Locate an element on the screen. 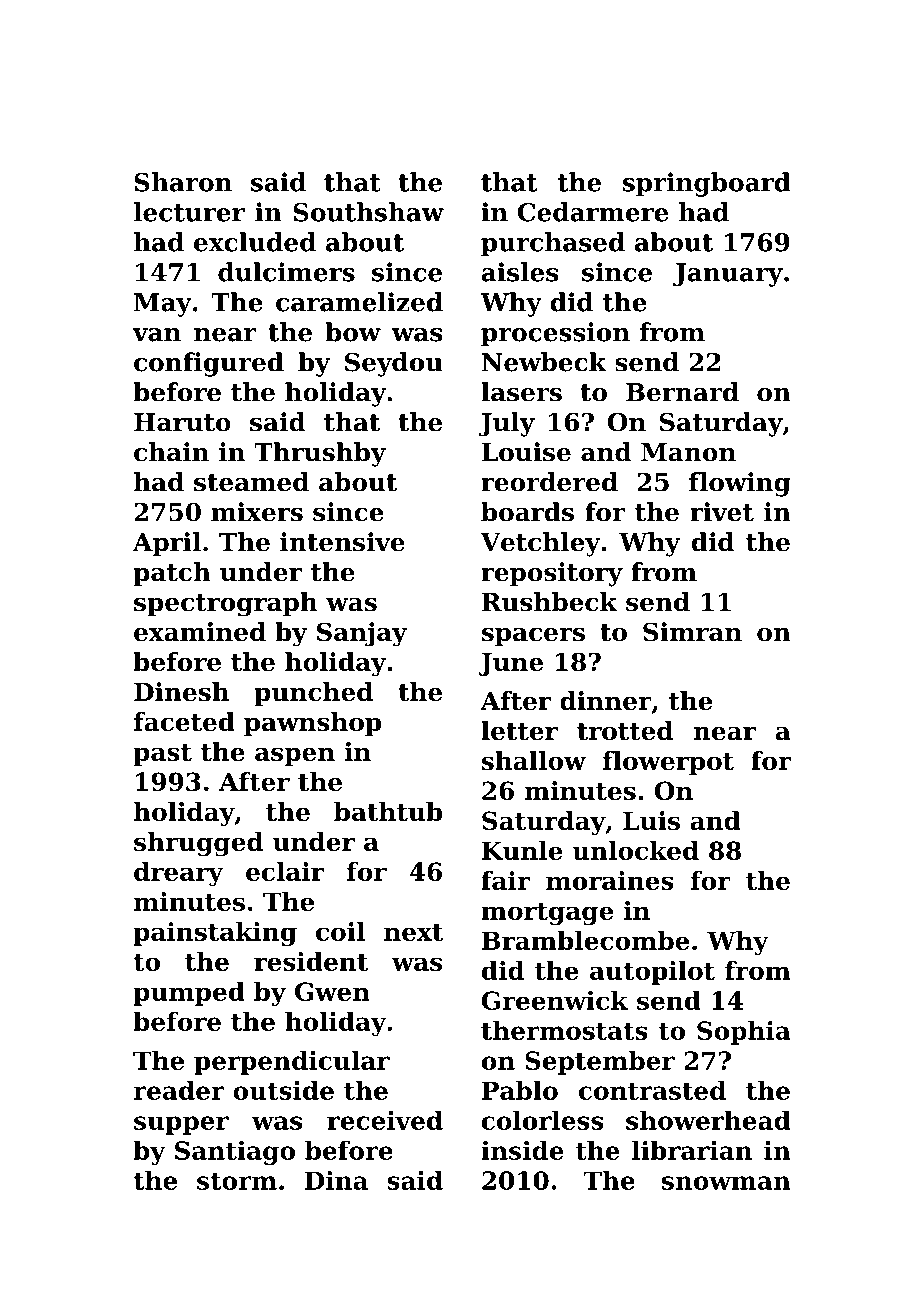  pumped is located at coordinates (189, 994).
